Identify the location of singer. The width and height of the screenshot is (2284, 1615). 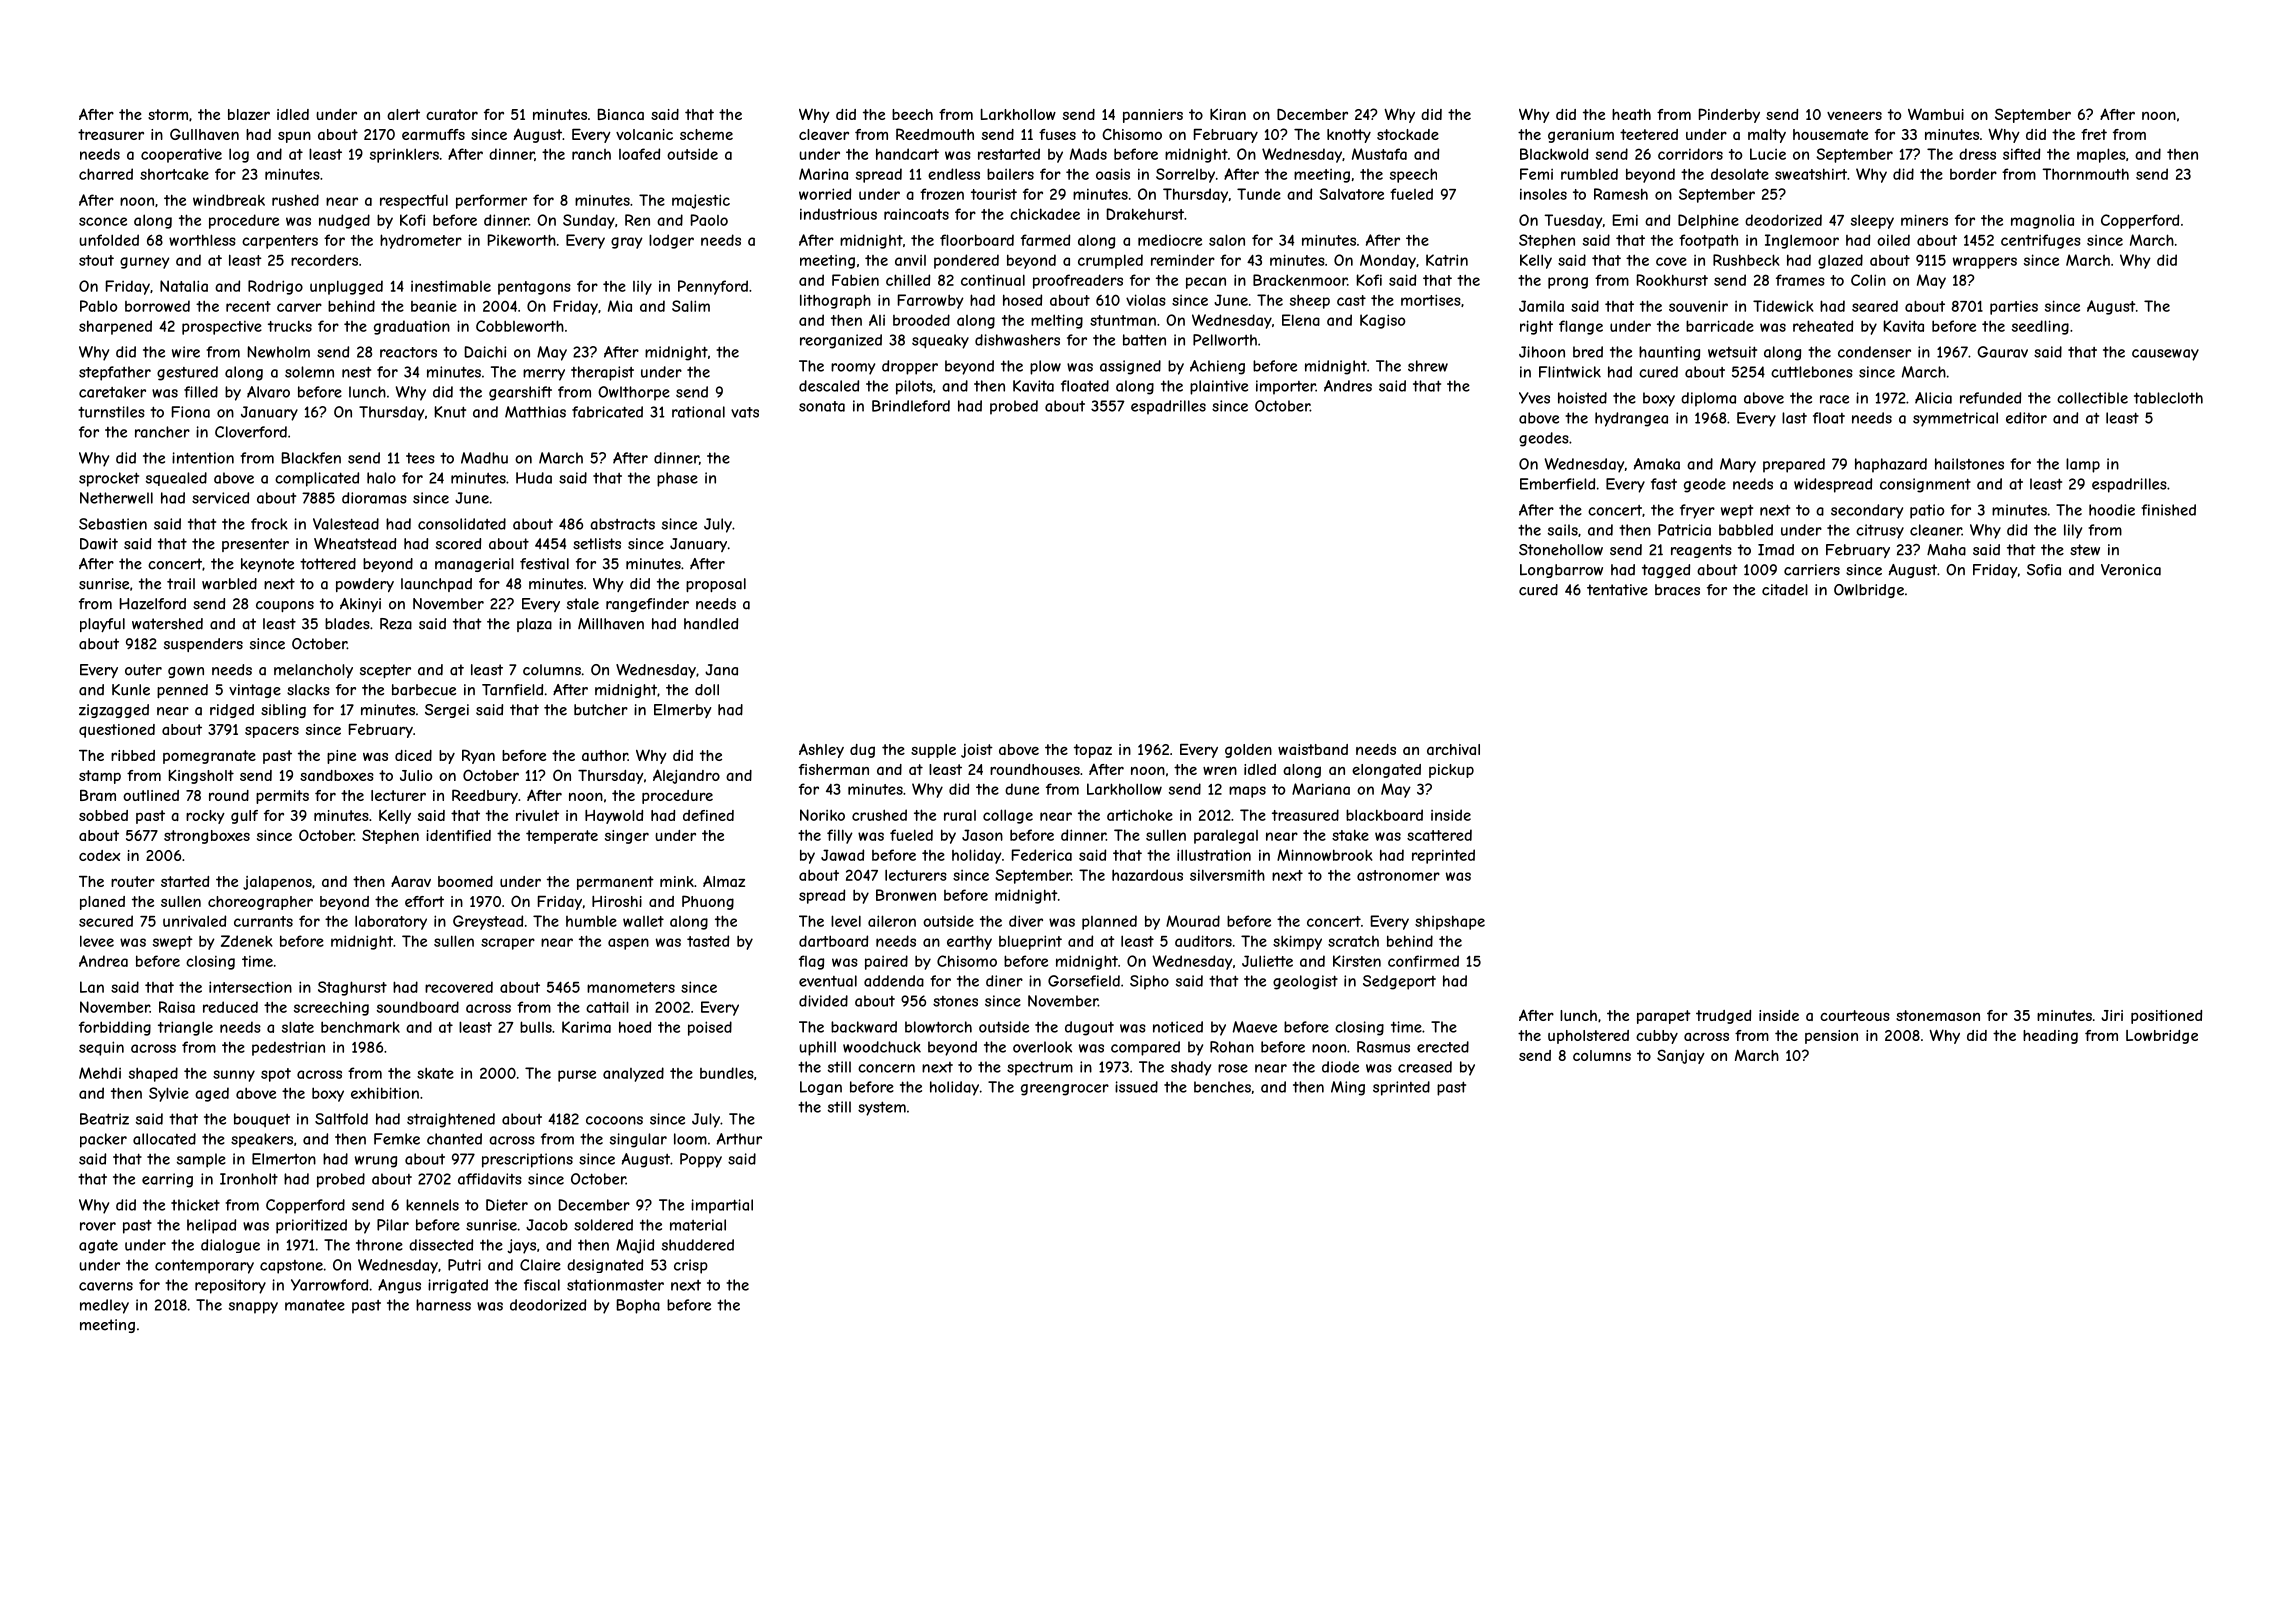
(627, 837).
